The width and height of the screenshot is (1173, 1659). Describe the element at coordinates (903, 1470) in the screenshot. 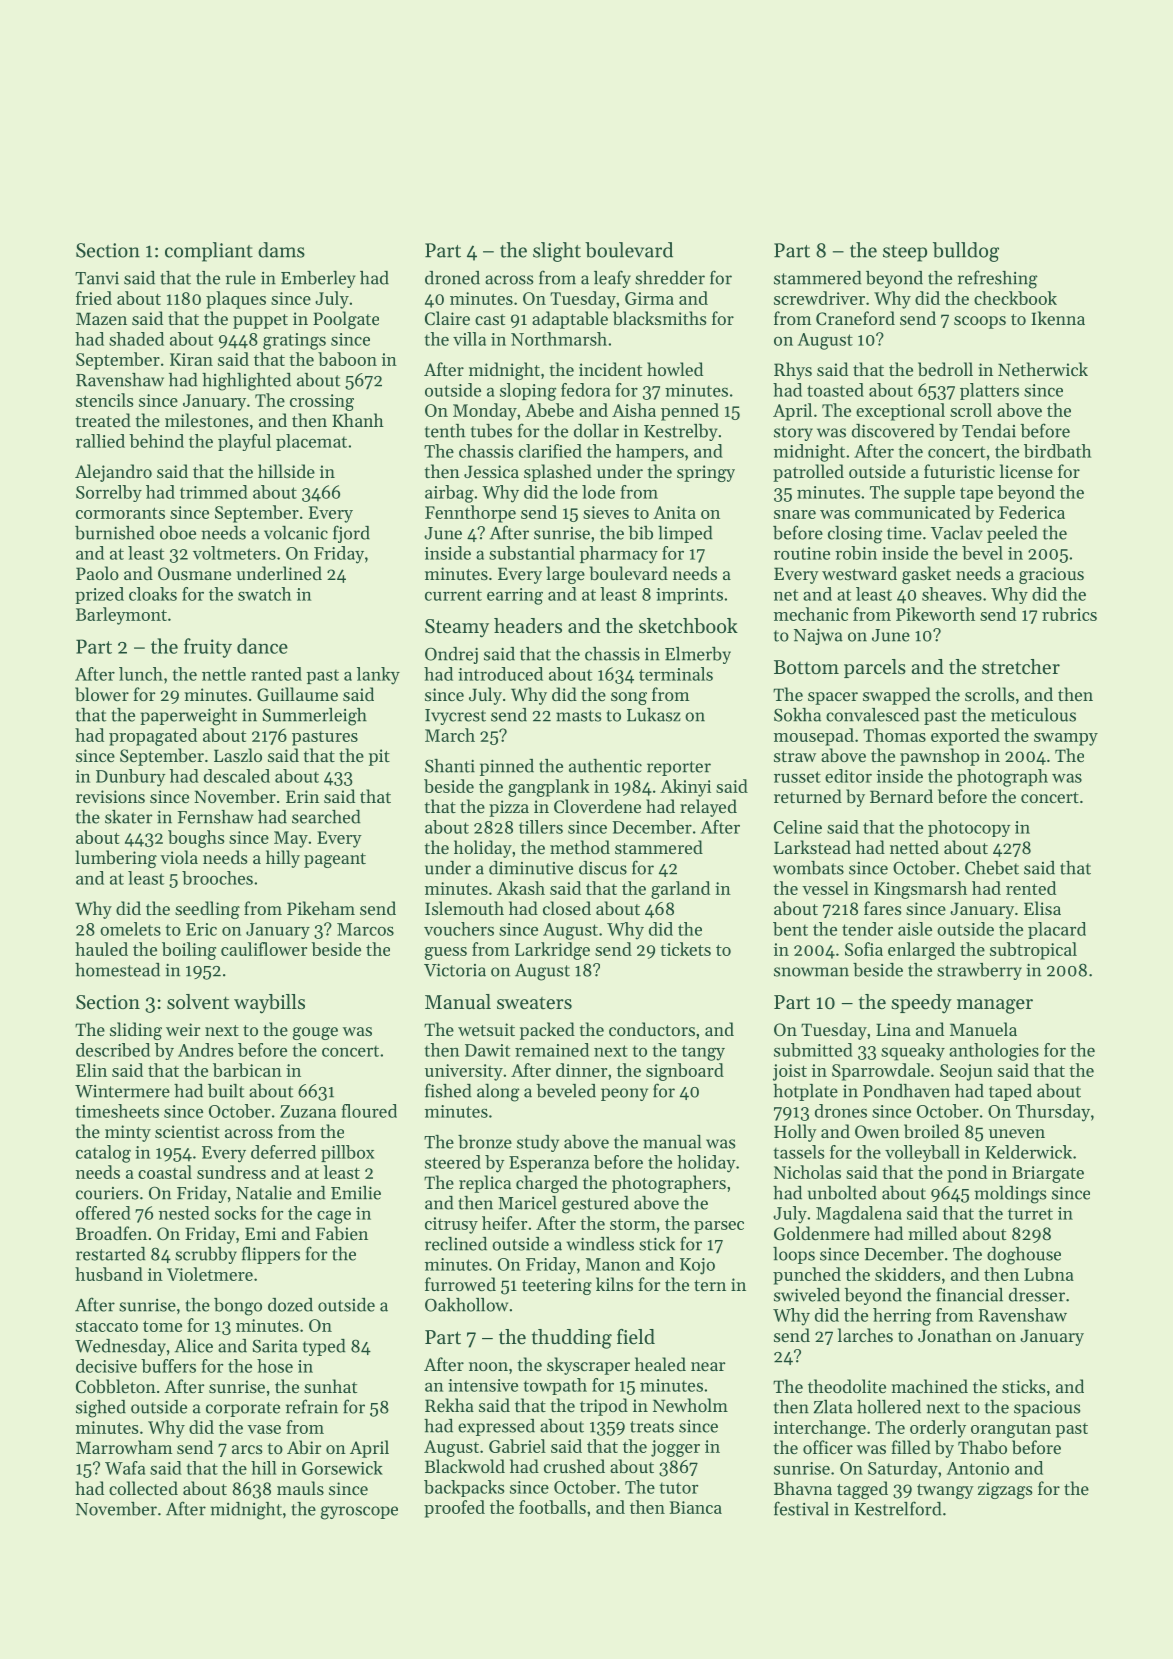

I see `Saturday` at that location.
